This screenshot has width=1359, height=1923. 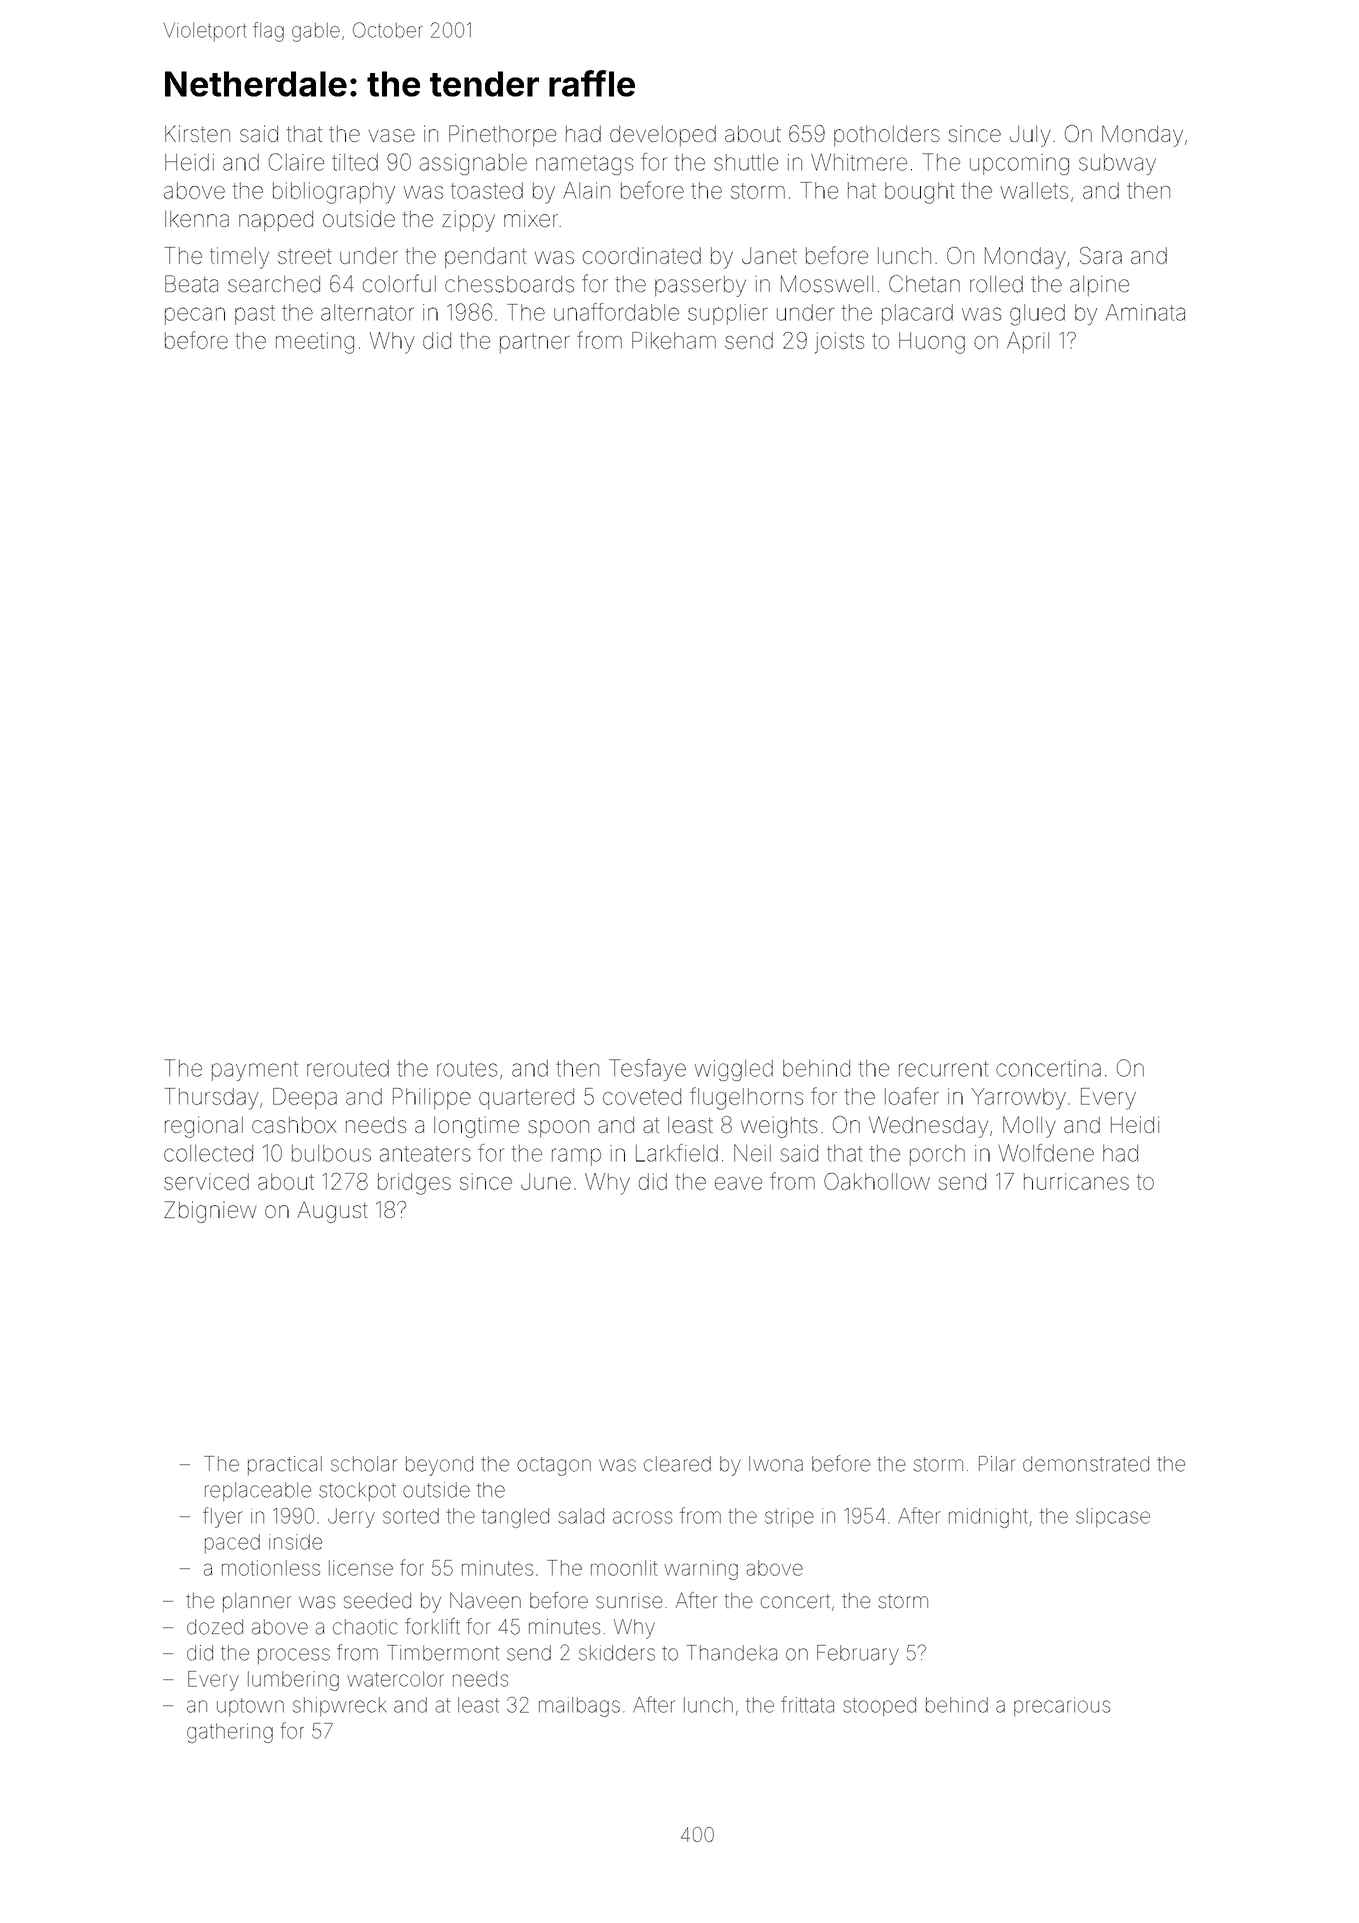 I want to click on meeting, so click(x=315, y=343).
